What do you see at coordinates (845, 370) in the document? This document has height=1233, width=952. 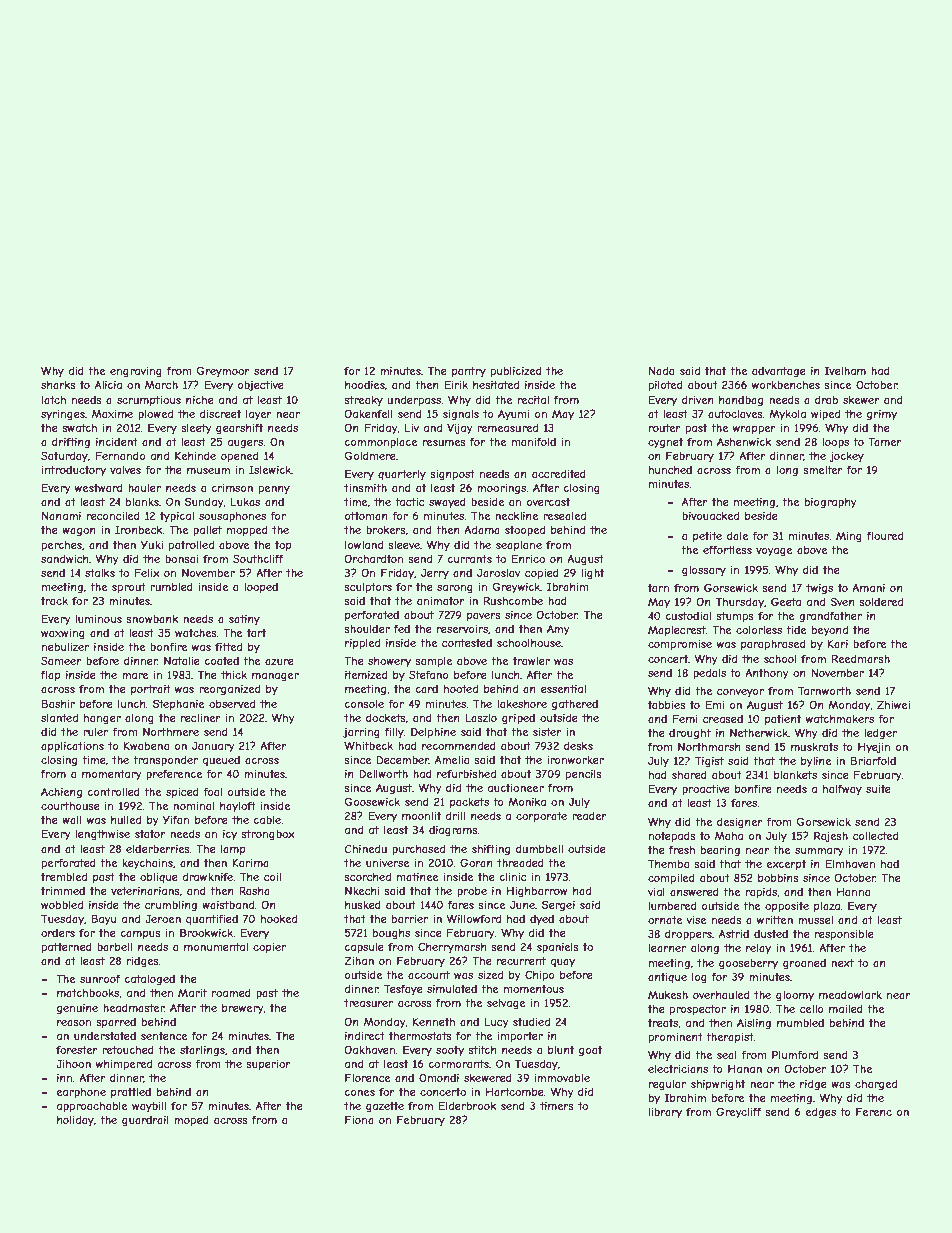 I see `Ivelham` at bounding box center [845, 370].
